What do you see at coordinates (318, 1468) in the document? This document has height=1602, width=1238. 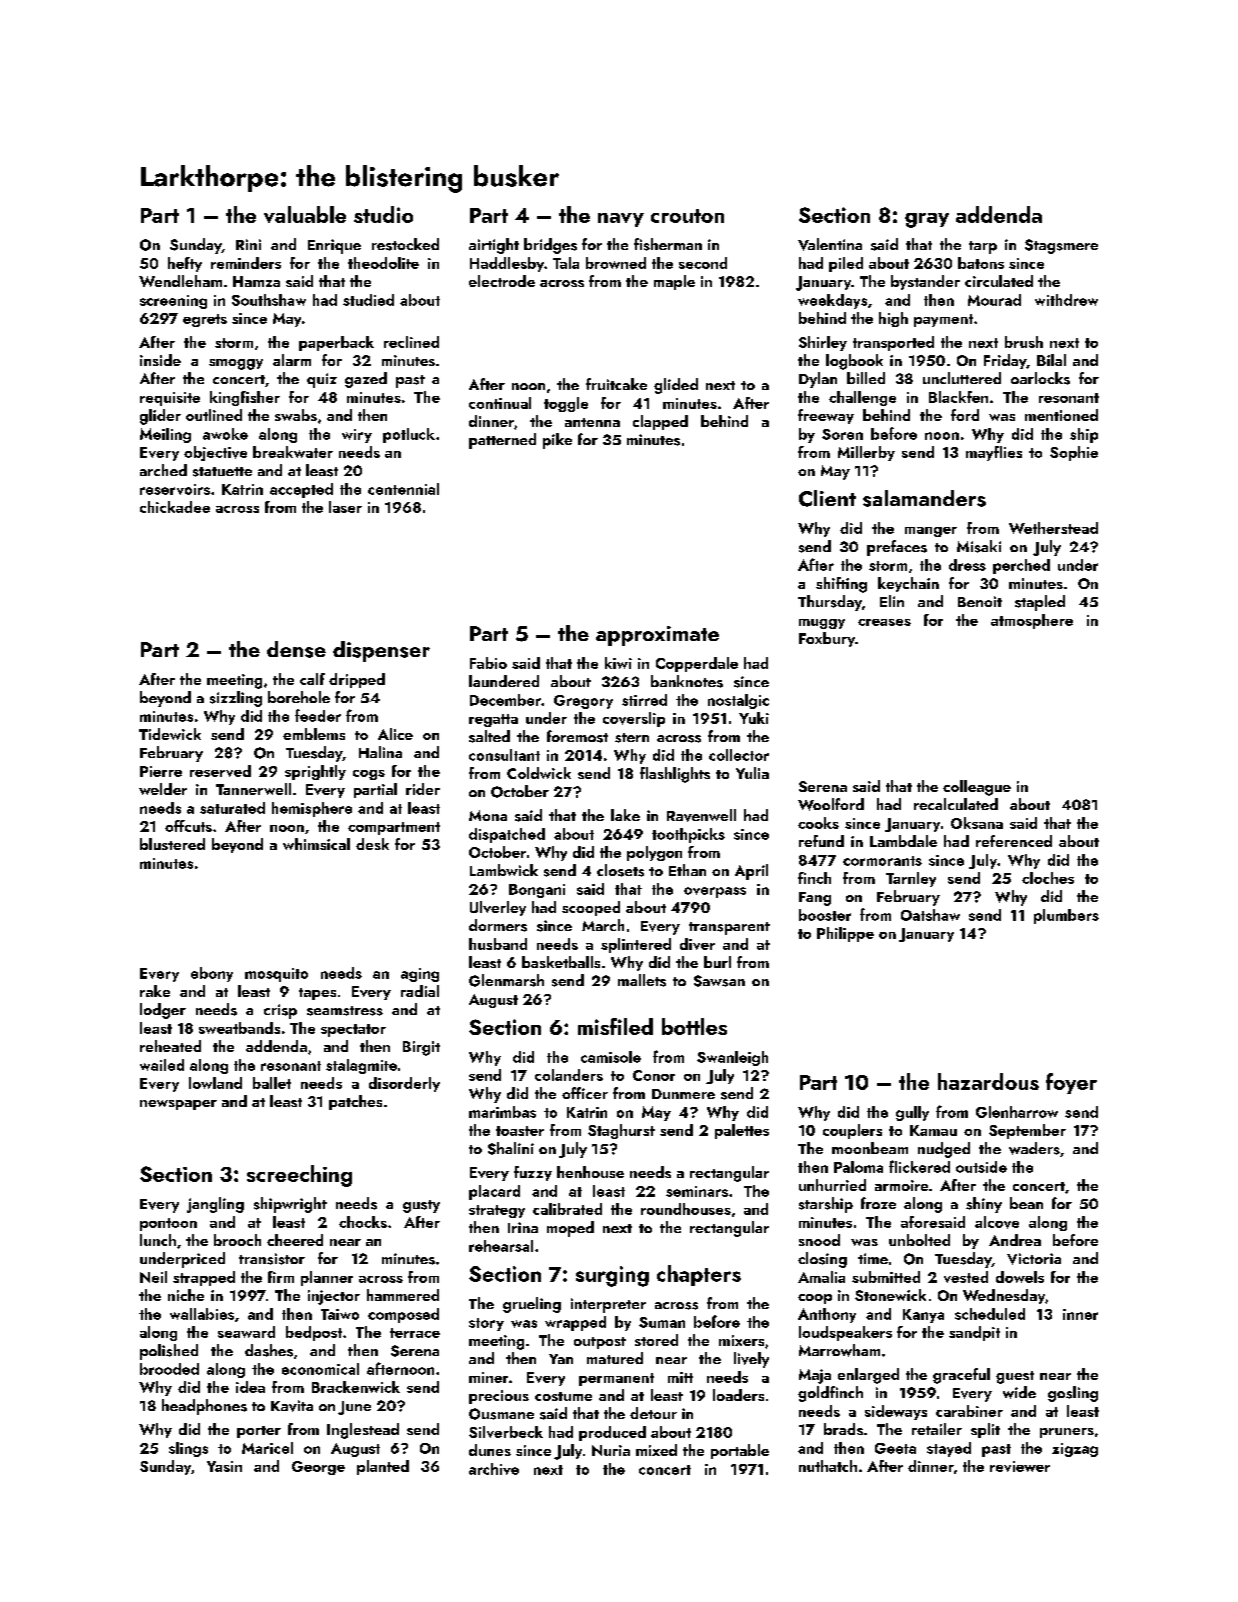 I see `George` at bounding box center [318, 1468].
